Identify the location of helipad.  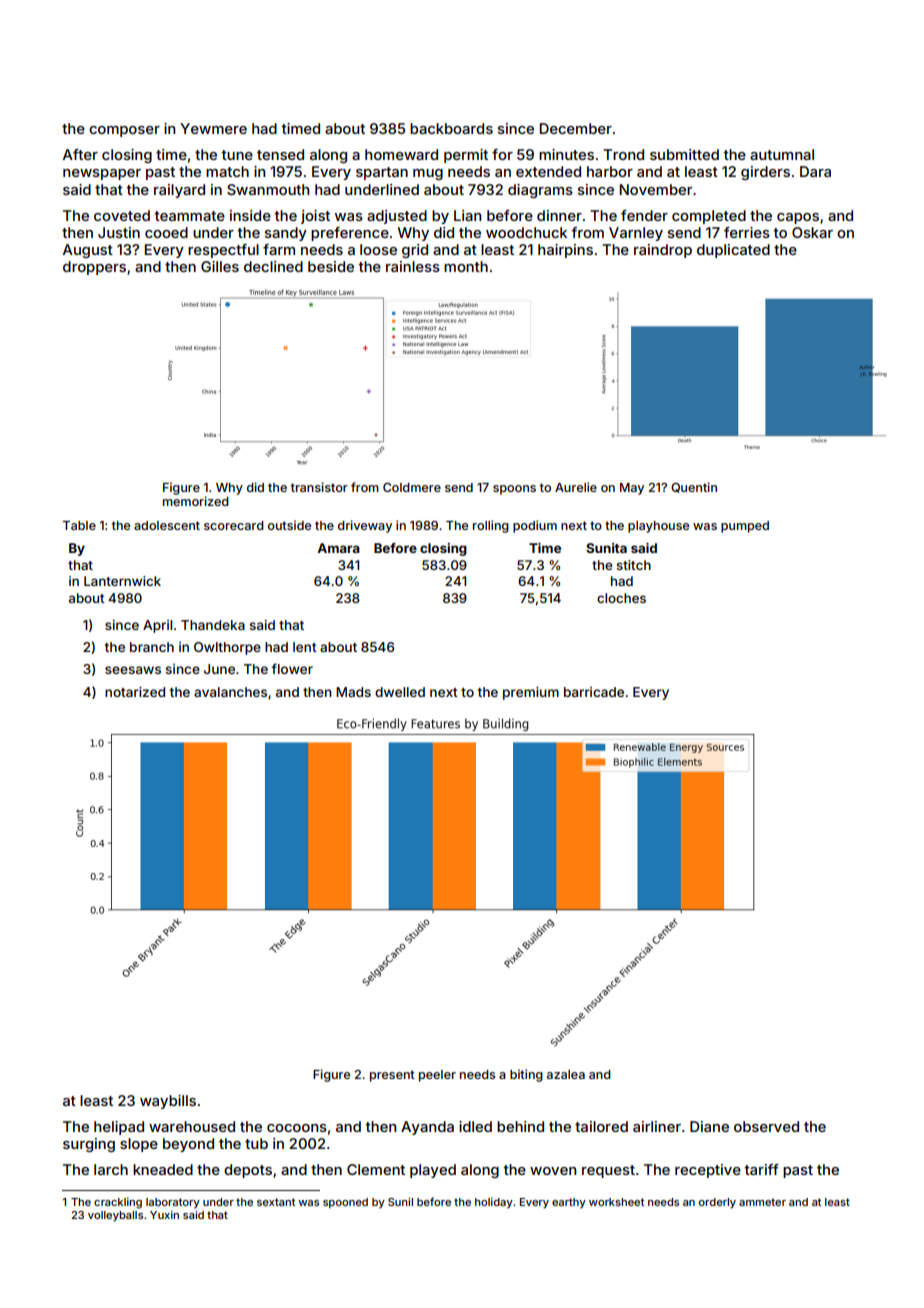
(119, 1128).
